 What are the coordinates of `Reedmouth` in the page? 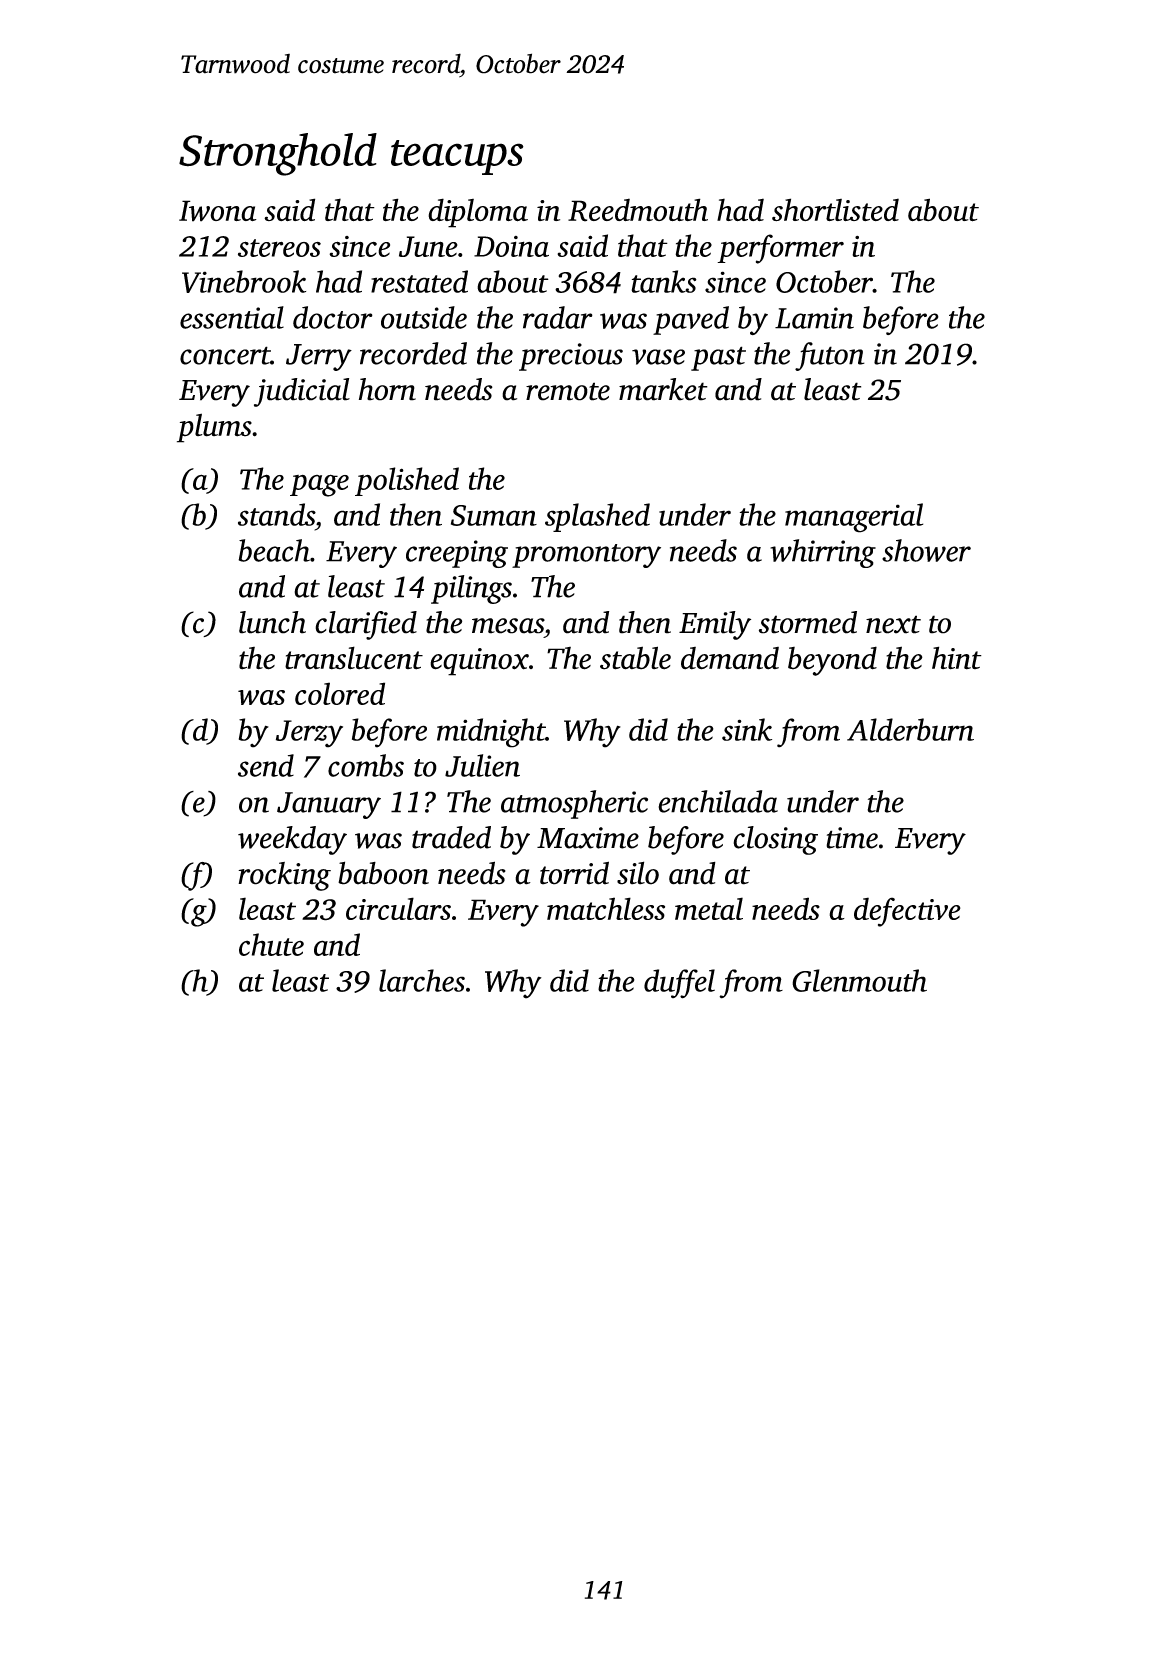 It's located at (638, 210).
